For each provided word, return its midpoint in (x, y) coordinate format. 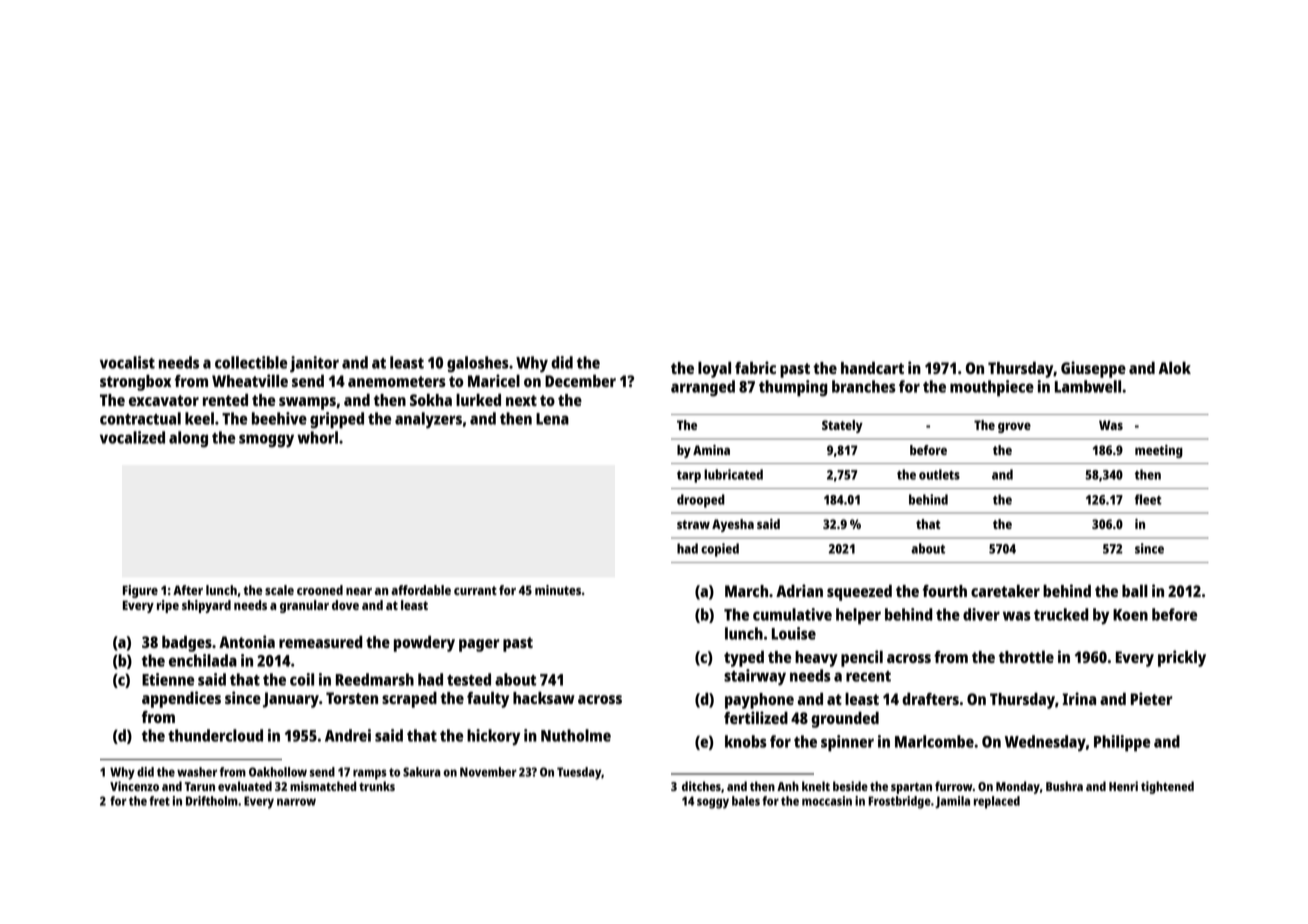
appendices (181, 699)
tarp (689, 477)
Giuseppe (1093, 369)
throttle (1026, 657)
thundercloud (215, 735)
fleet (1148, 499)
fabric (755, 367)
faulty (488, 700)
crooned (320, 590)
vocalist (127, 362)
